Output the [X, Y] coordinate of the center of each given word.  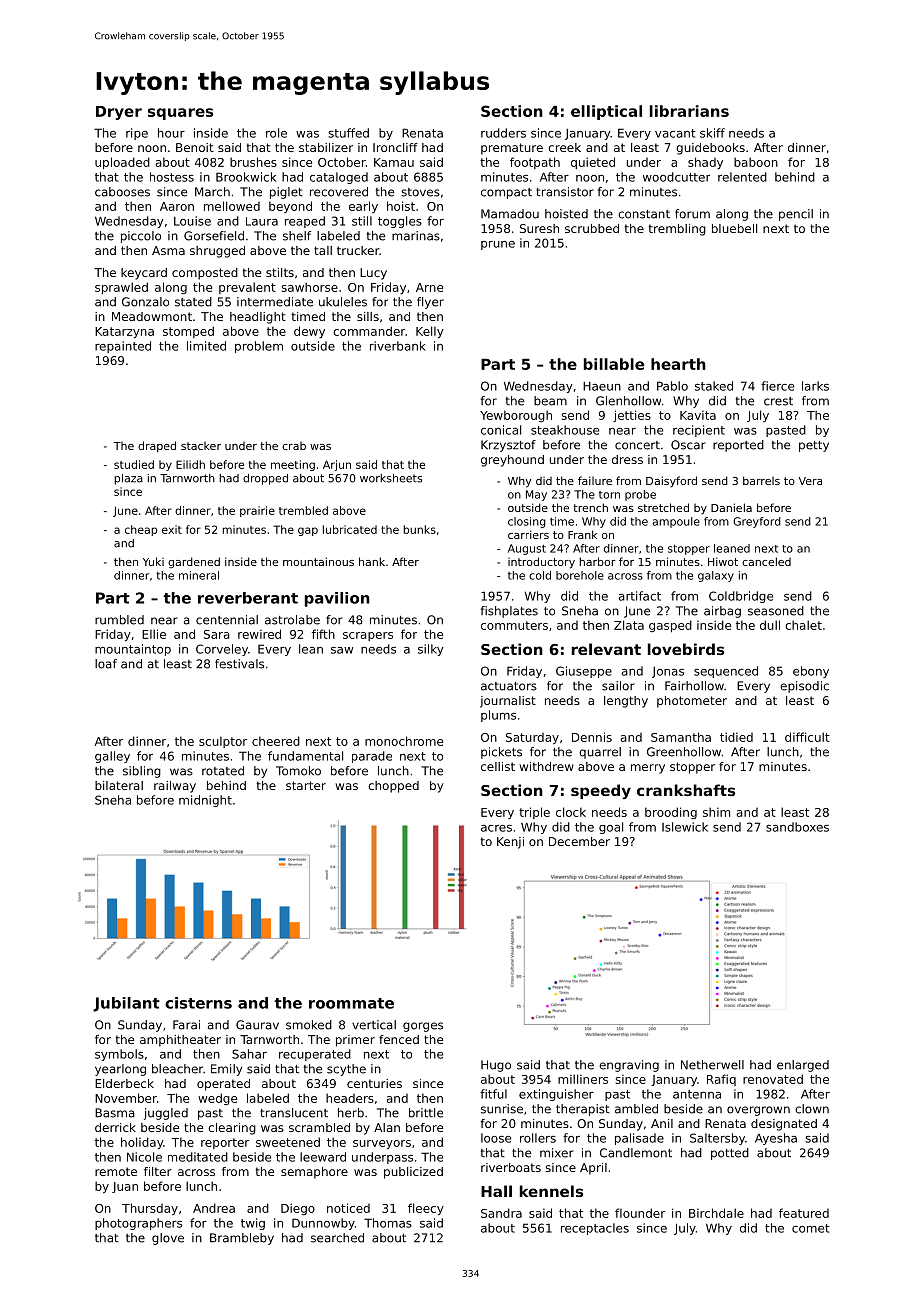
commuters [514, 625]
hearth [678, 364]
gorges [423, 1027]
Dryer [119, 113]
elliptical [606, 112]
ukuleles [343, 302]
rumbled [119, 620]
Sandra [501, 1213]
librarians [689, 111]
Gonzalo [145, 302]
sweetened [288, 1142]
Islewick [685, 827]
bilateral [119, 785]
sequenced [726, 672]
